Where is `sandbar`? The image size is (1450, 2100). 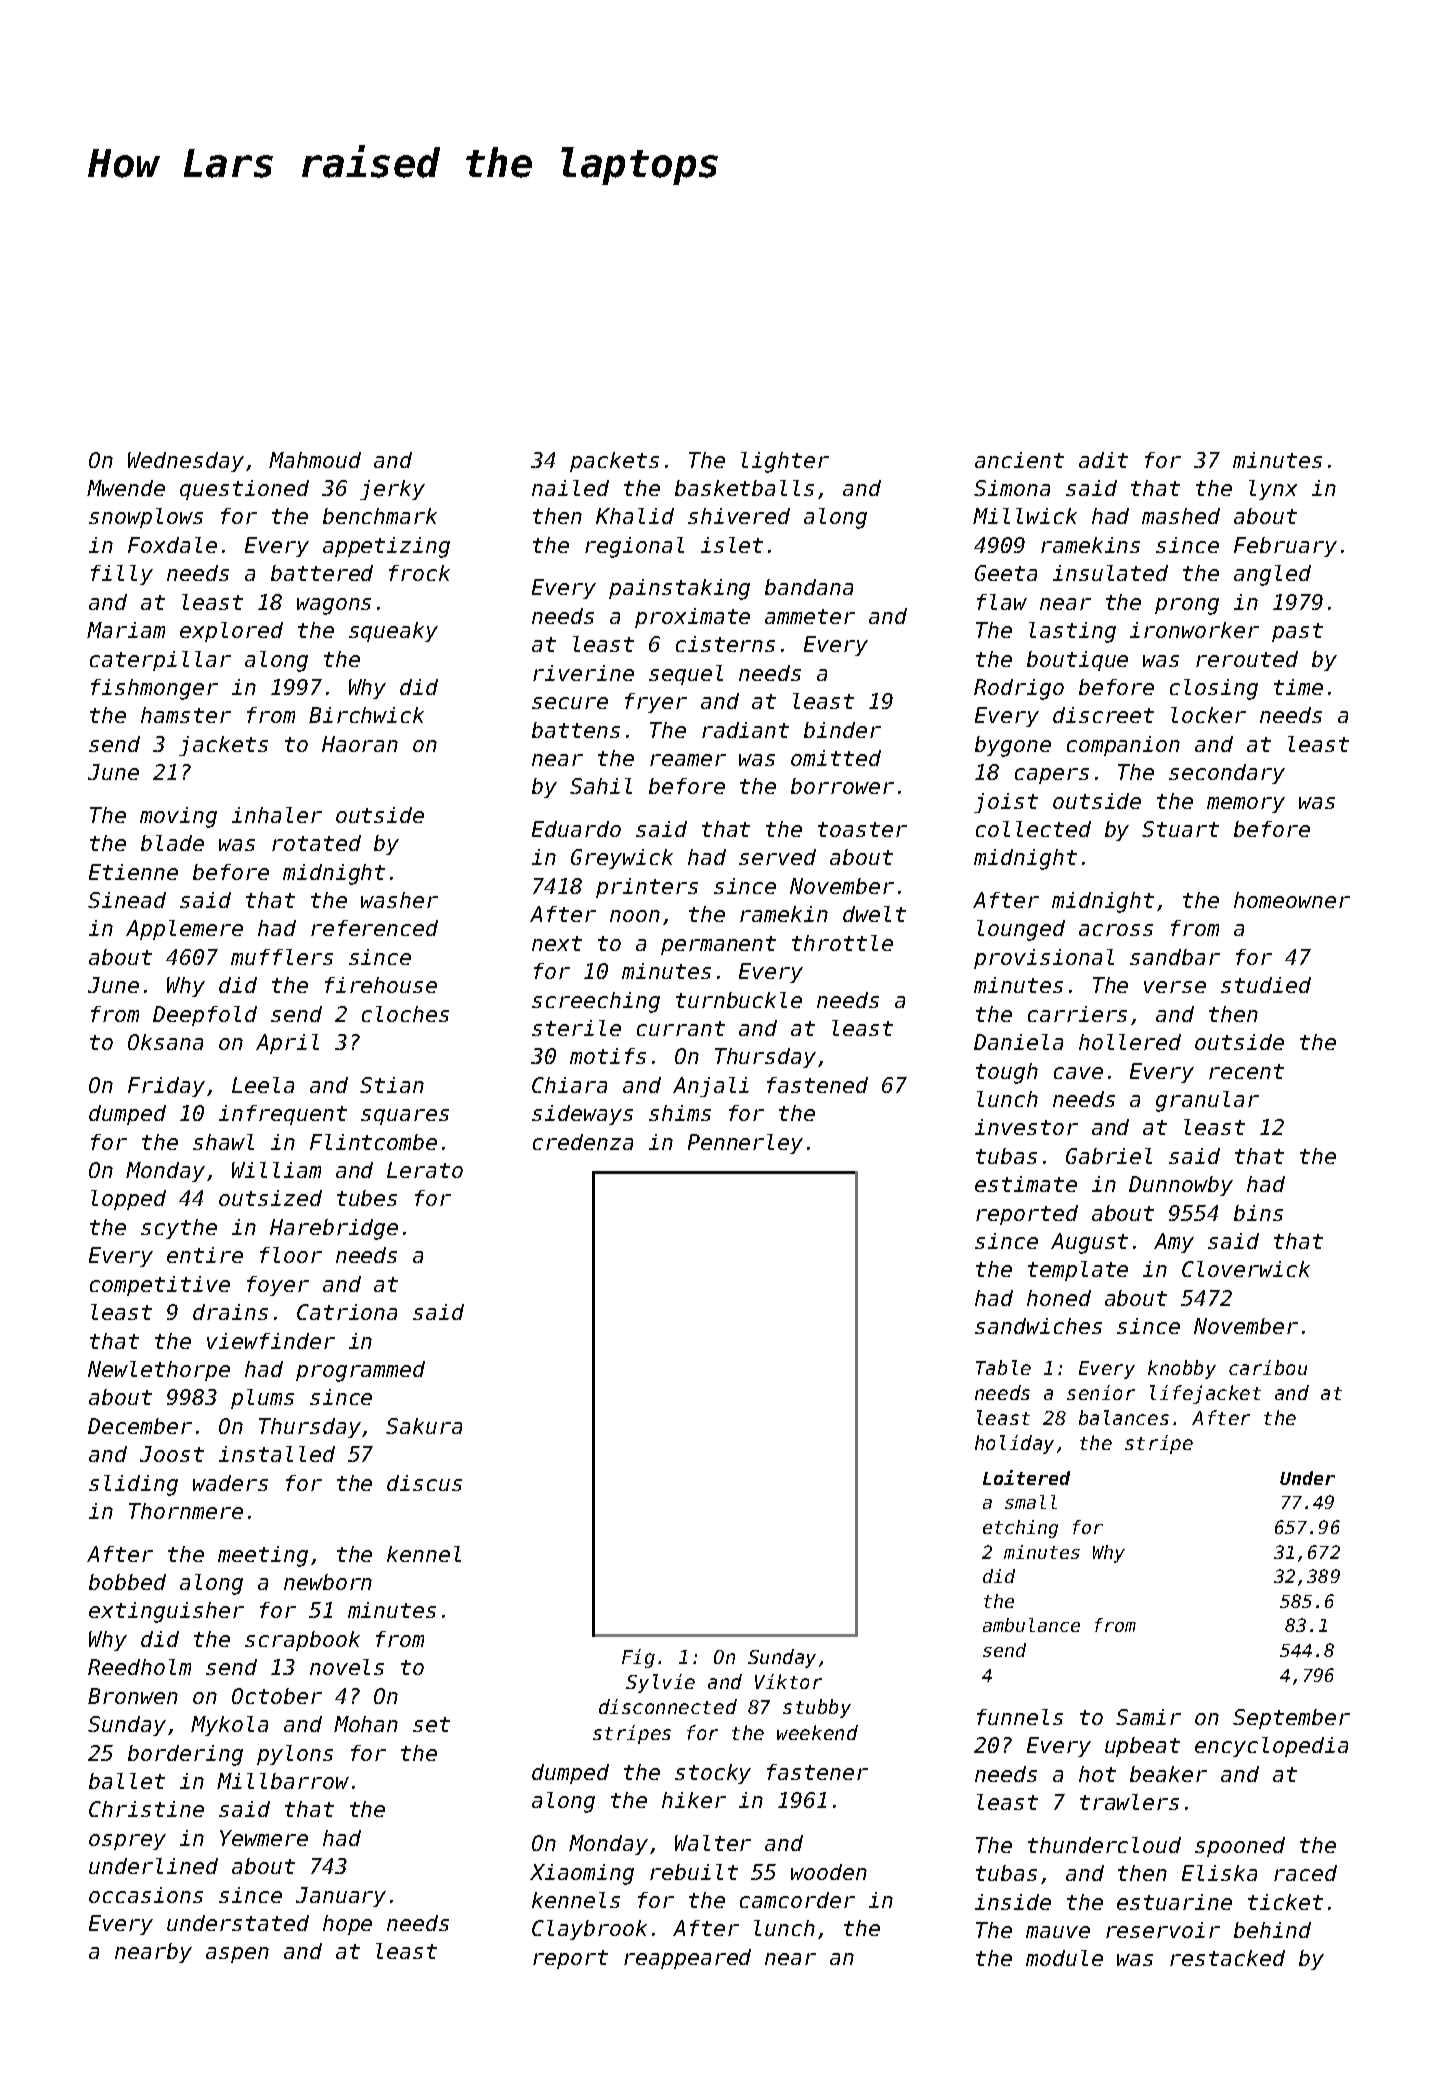
sandbar is located at coordinates (1175, 957).
